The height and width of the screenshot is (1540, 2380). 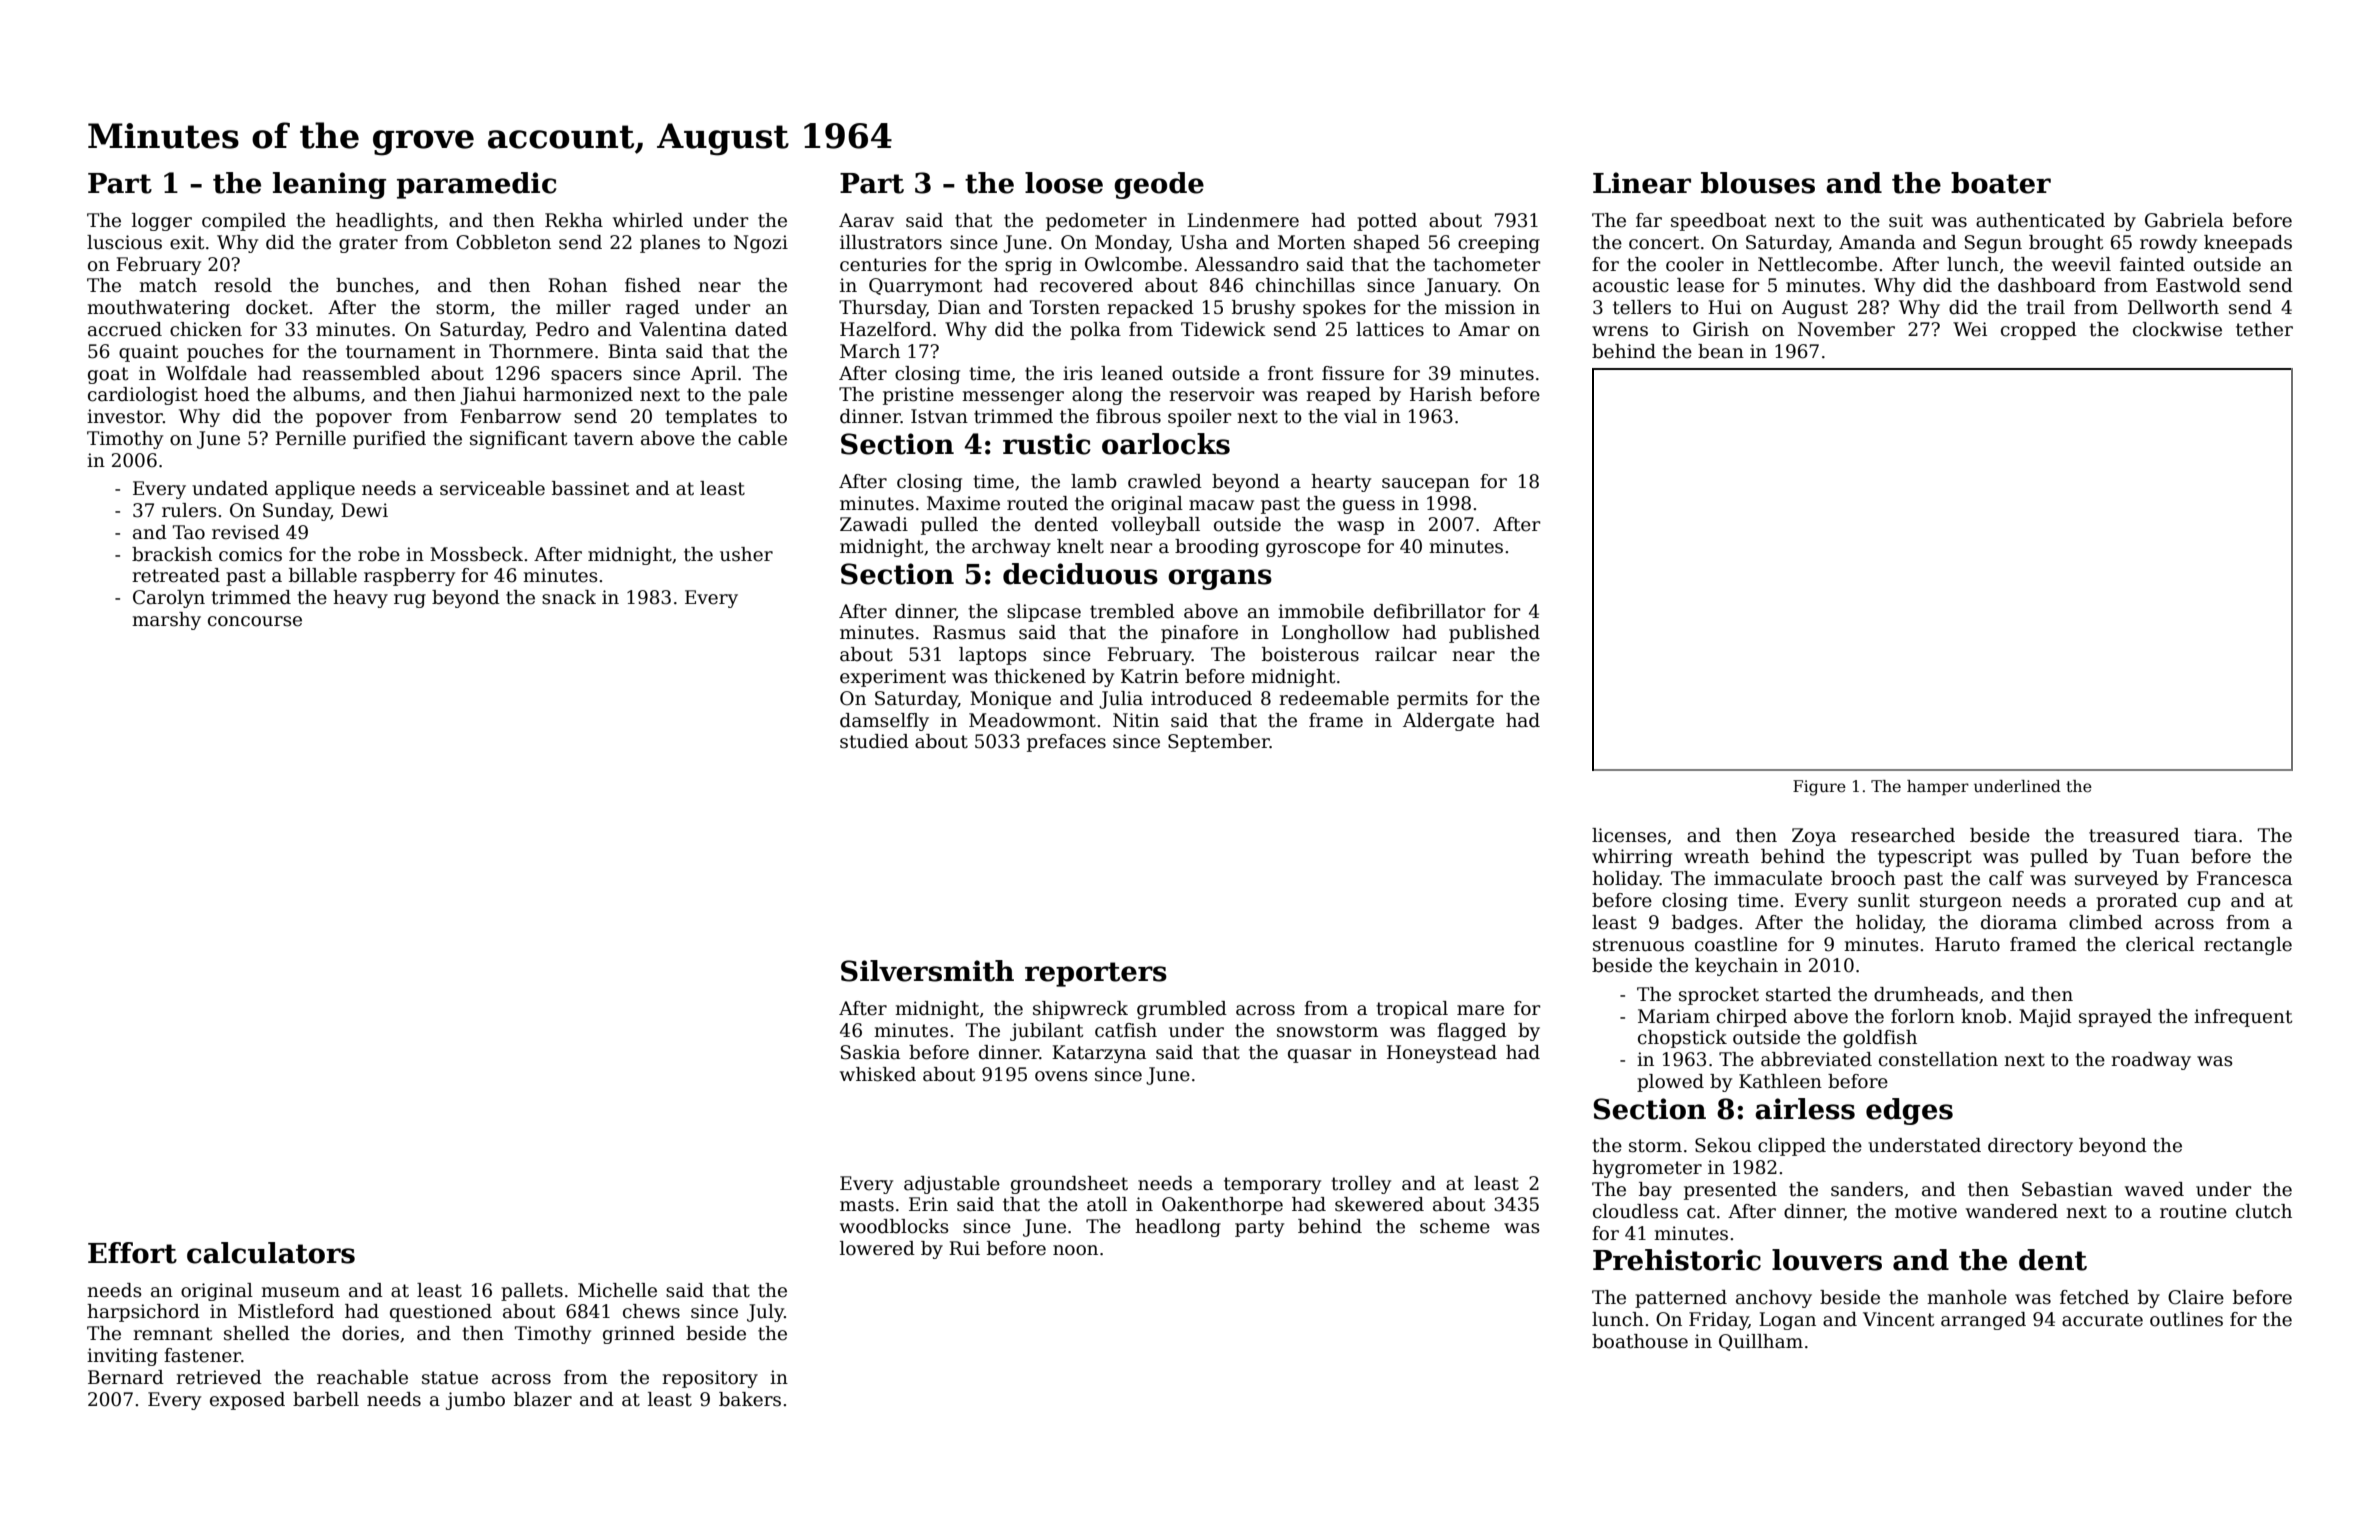 What do you see at coordinates (1846, 329) in the screenshot?
I see `November` at bounding box center [1846, 329].
